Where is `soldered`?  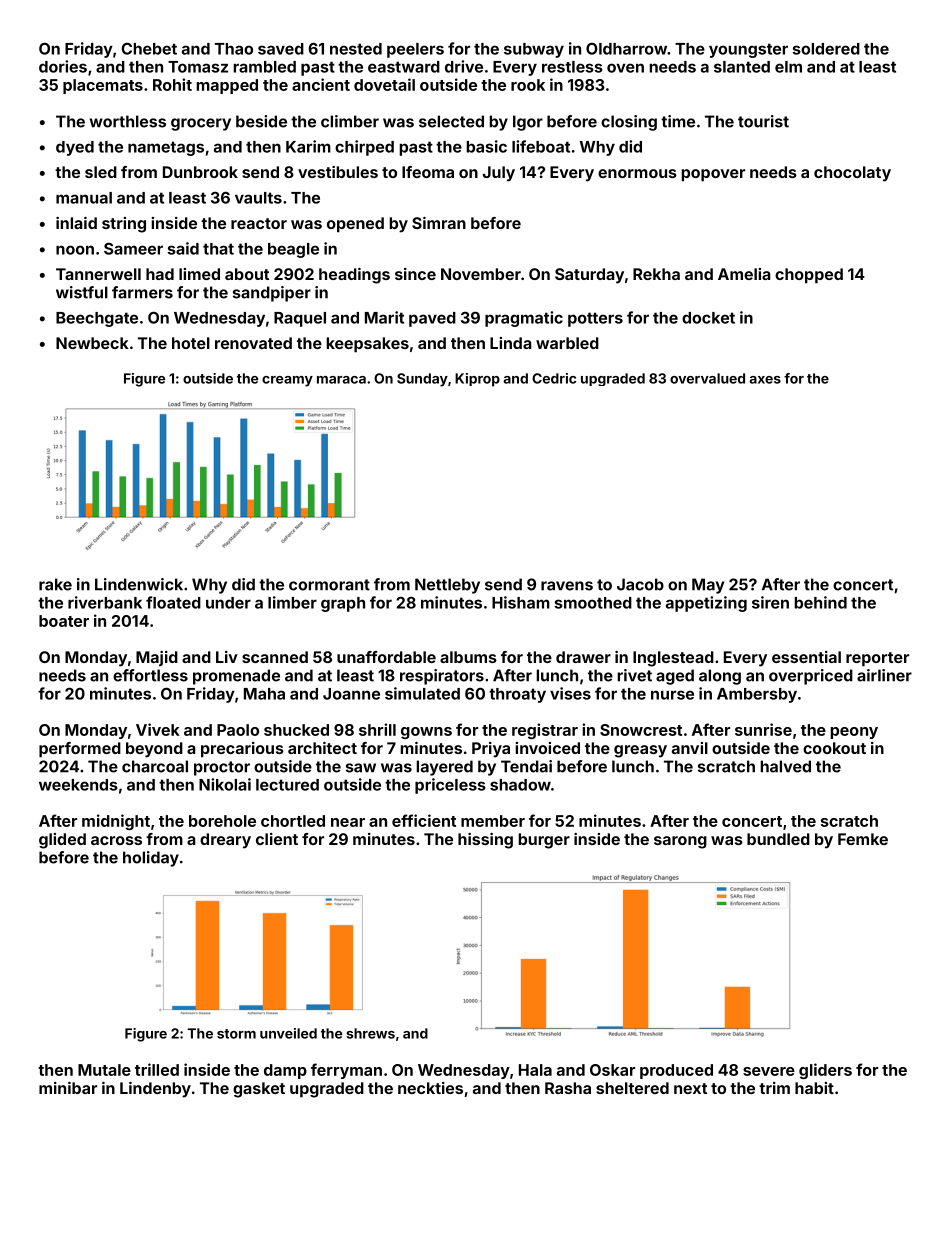
soldered is located at coordinates (826, 49).
